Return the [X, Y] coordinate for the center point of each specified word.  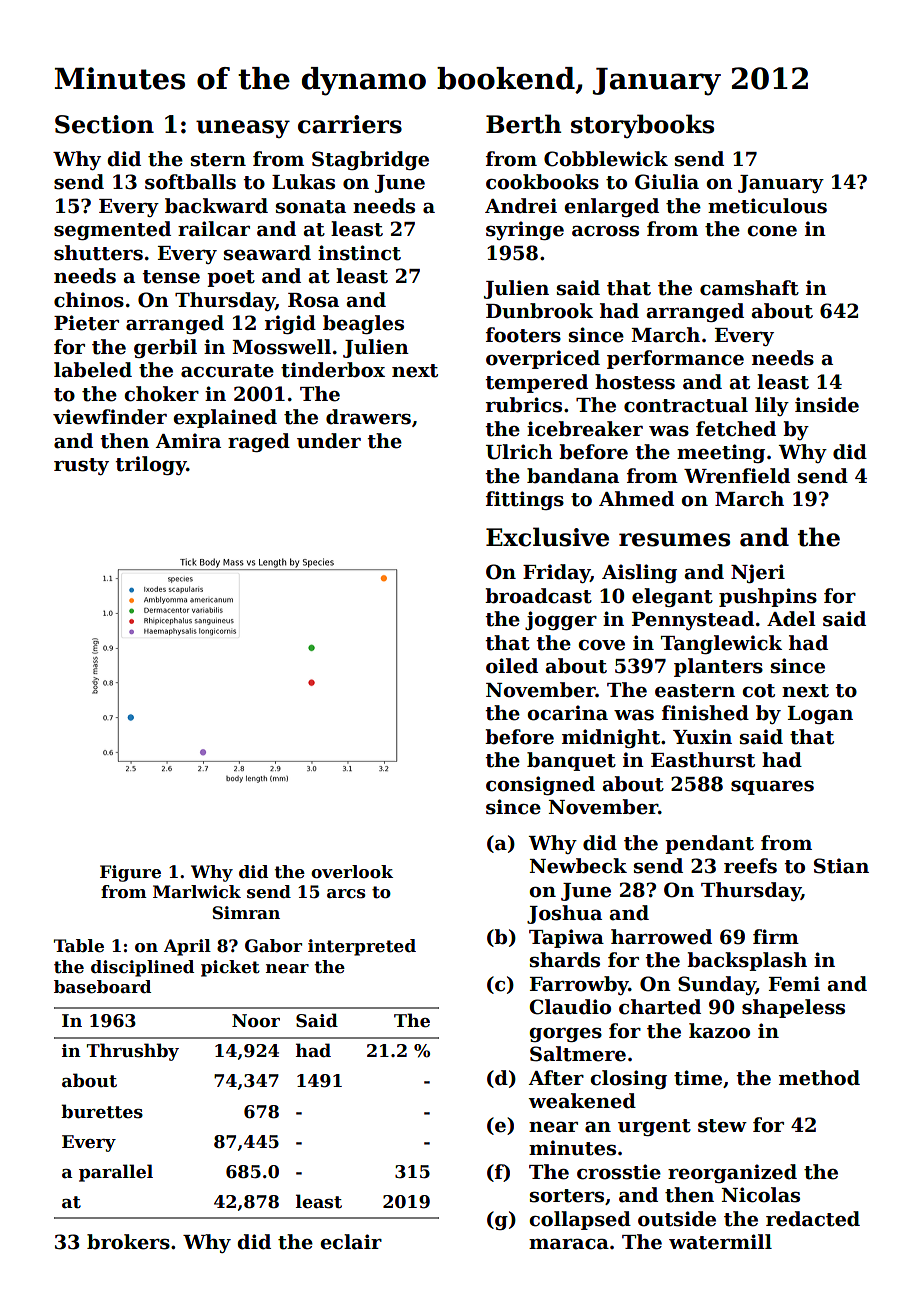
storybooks [642, 126]
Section [104, 124]
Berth [524, 124]
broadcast [538, 596]
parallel [116, 1173]
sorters [567, 1196]
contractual [686, 405]
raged [259, 442]
